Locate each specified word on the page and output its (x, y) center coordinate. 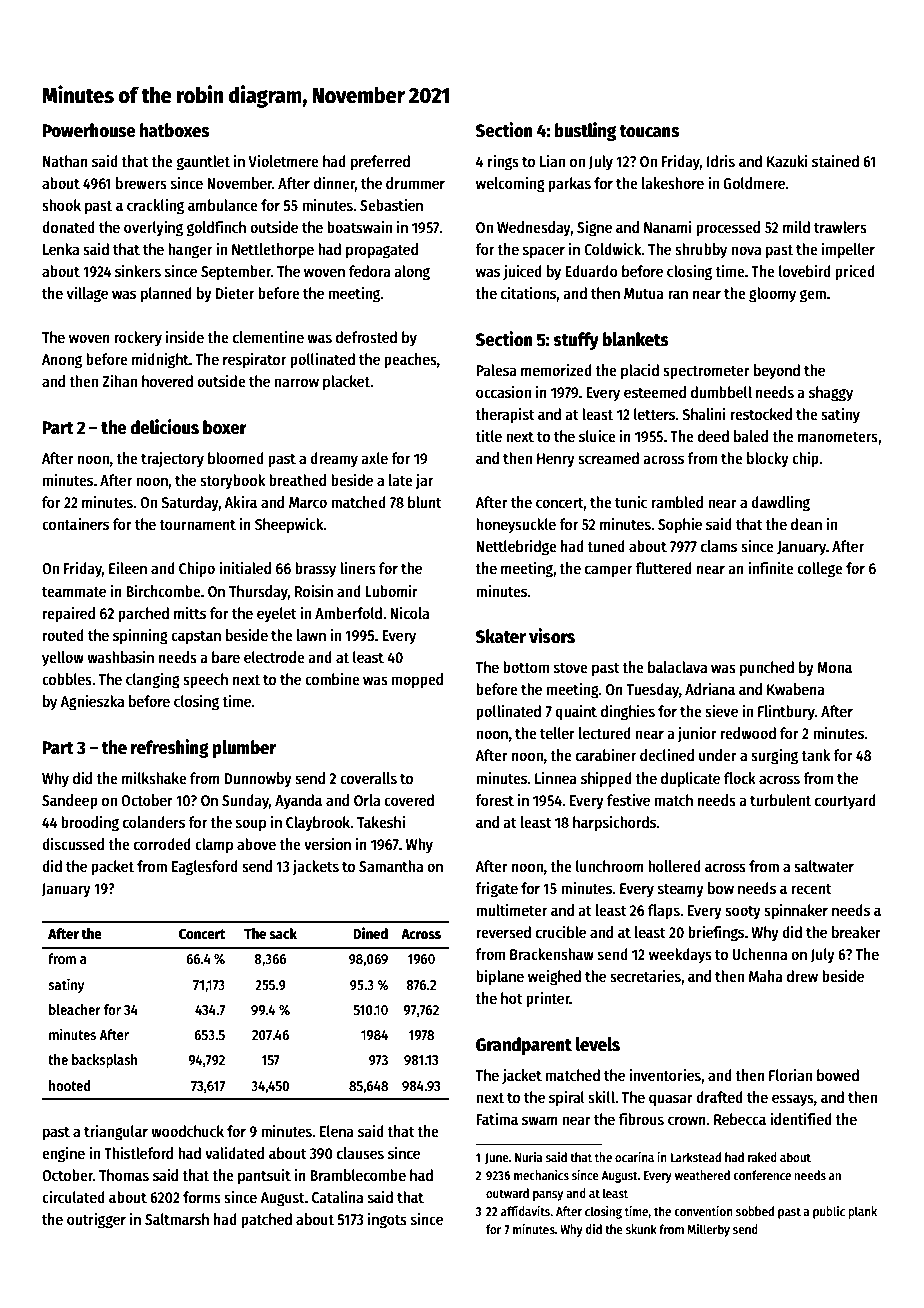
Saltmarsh (177, 1219)
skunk (641, 1229)
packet (112, 868)
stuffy (576, 341)
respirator (254, 360)
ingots (387, 1220)
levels (598, 1044)
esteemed (655, 392)
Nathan (65, 161)
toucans (649, 131)
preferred (380, 163)
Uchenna (760, 954)
